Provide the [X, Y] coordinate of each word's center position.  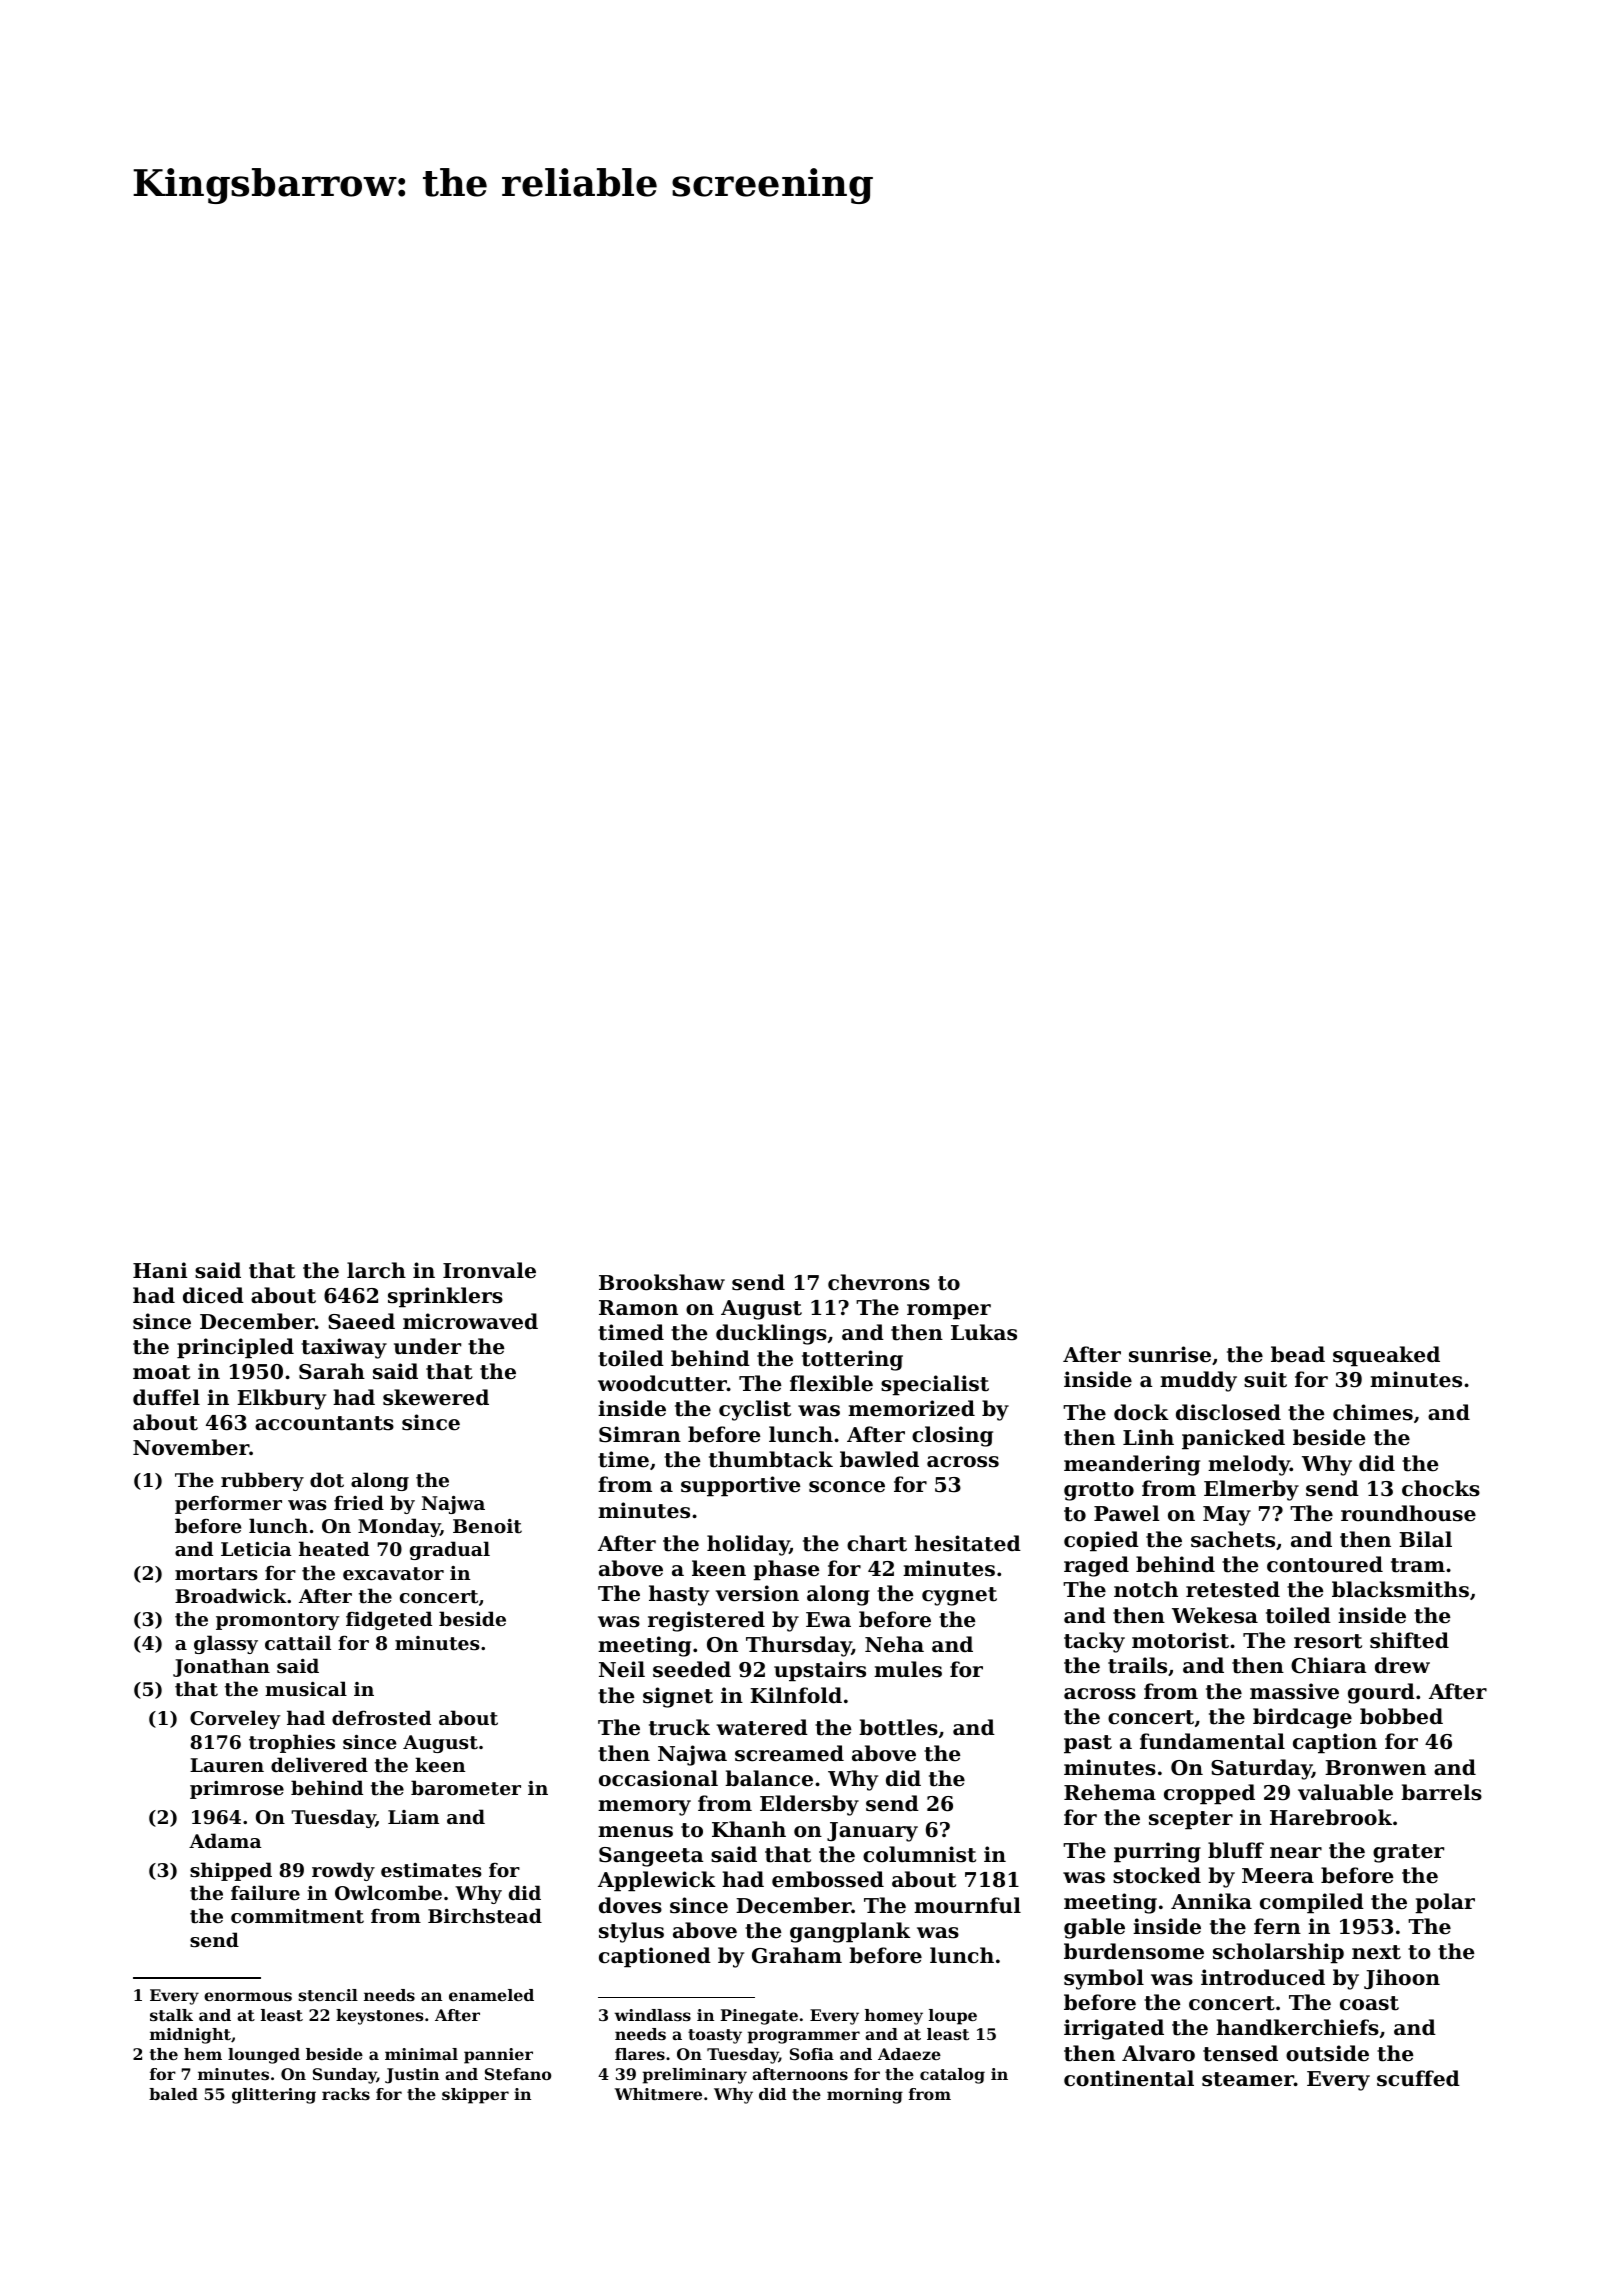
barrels [1441, 1792]
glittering [274, 2096]
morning [865, 2096]
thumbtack [771, 1459]
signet [678, 1697]
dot [327, 1480]
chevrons [879, 1282]
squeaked [1386, 1356]
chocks [1441, 1488]
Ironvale [489, 1270]
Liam [413, 1817]
